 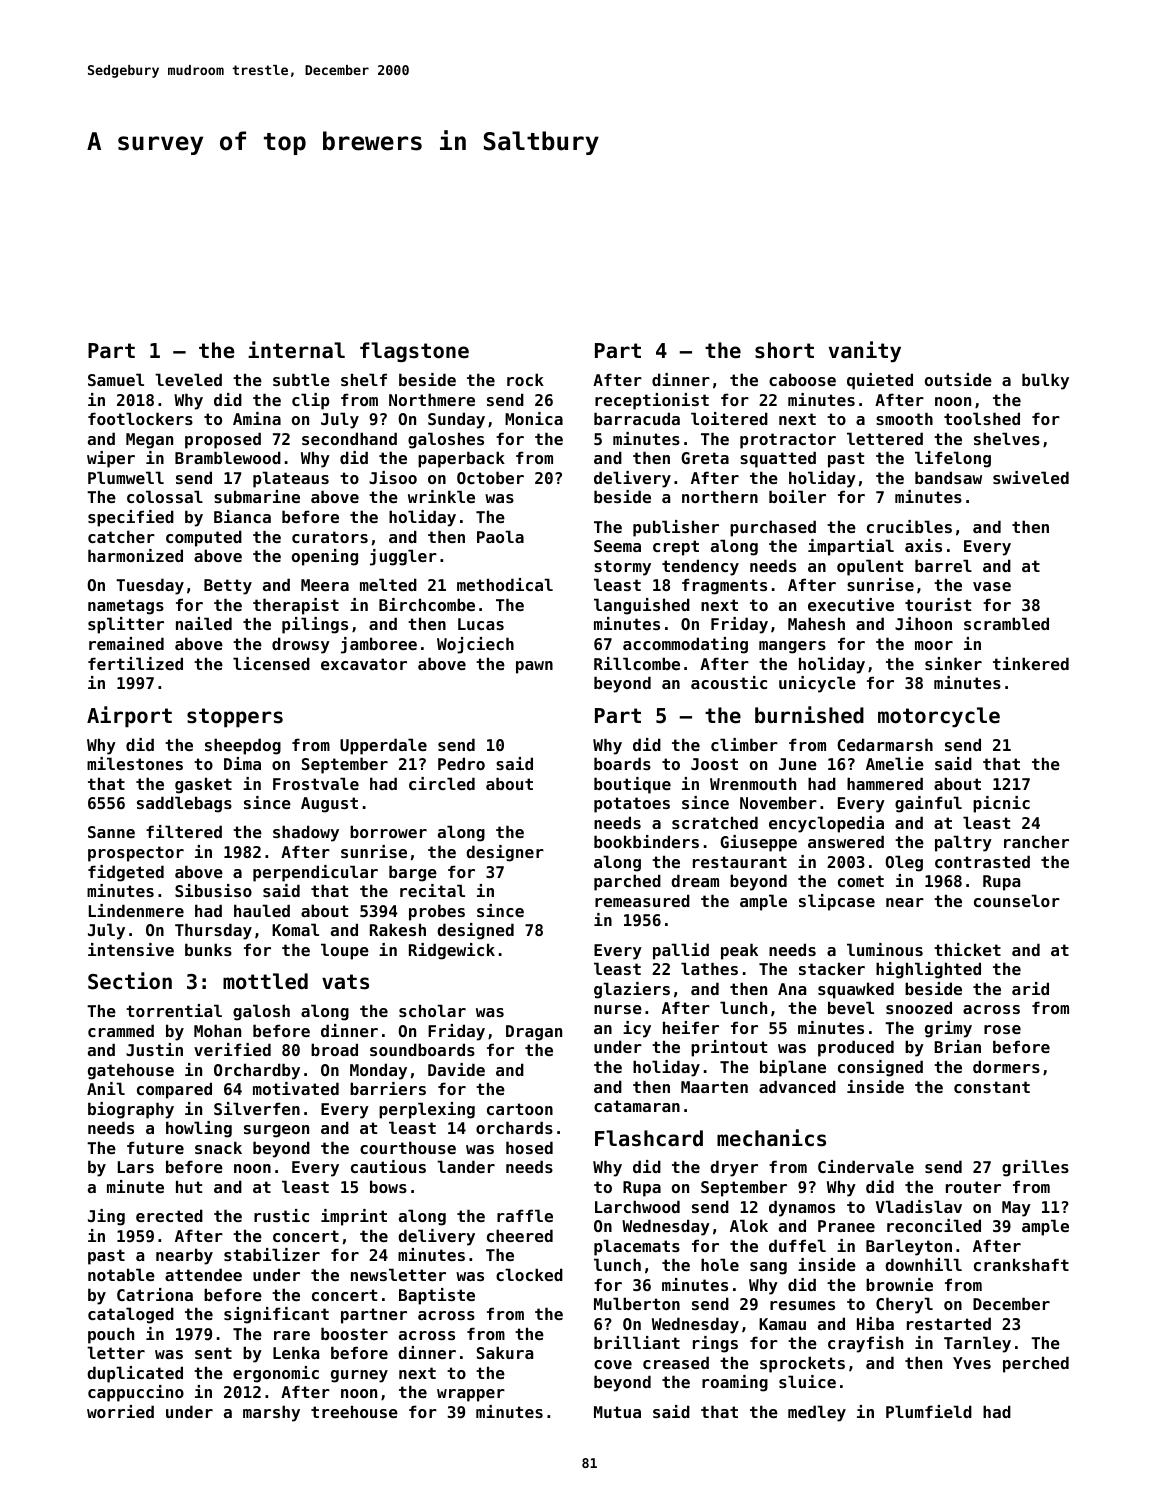 What do you see at coordinates (817, 1413) in the image?
I see `medley` at bounding box center [817, 1413].
